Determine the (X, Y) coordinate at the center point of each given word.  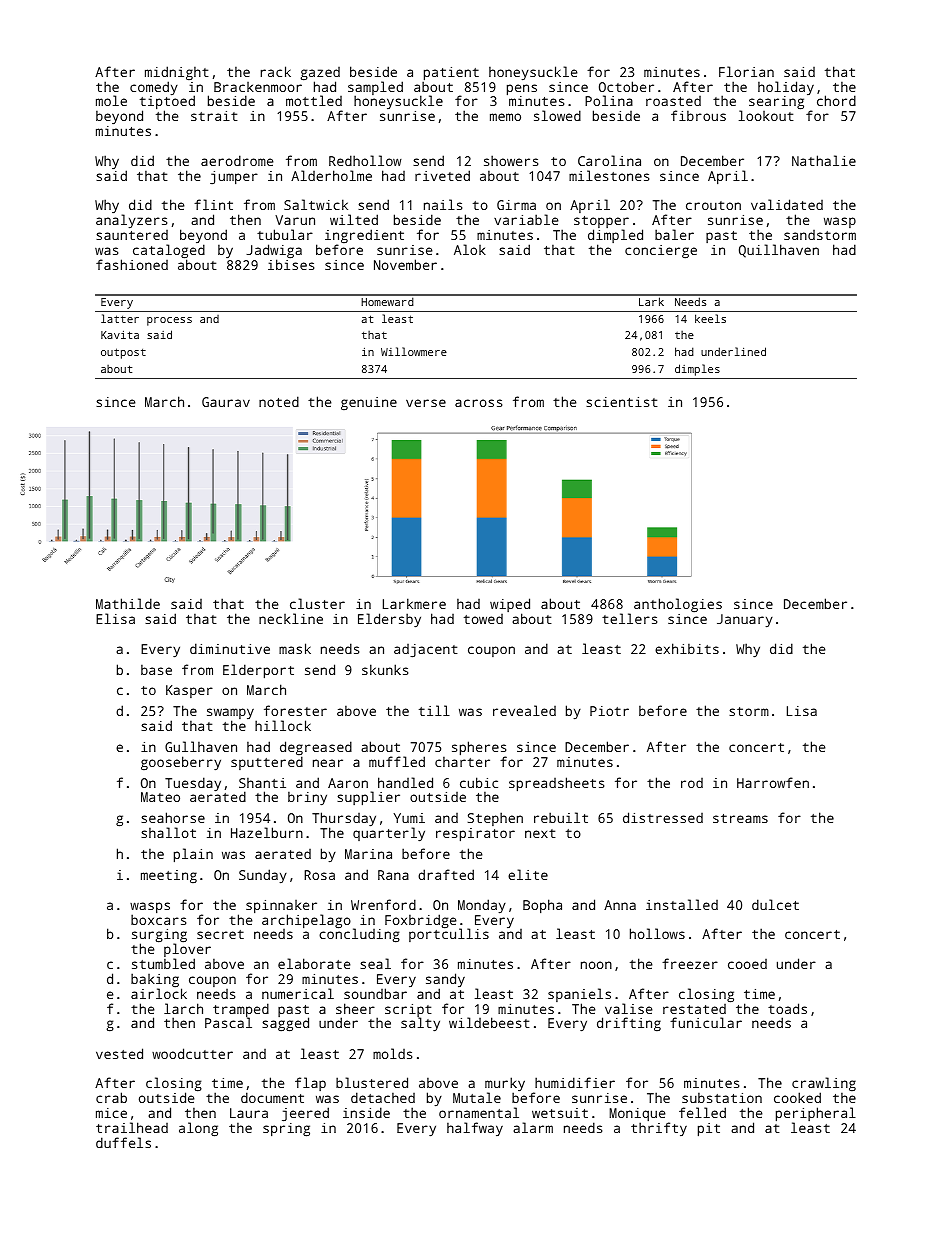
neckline (291, 618)
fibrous (698, 115)
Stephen (495, 819)
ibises (291, 264)
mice (111, 1113)
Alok (470, 249)
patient (451, 74)
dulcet (775, 904)
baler (674, 234)
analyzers (131, 221)
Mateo (160, 797)
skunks (385, 669)
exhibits (687, 648)
